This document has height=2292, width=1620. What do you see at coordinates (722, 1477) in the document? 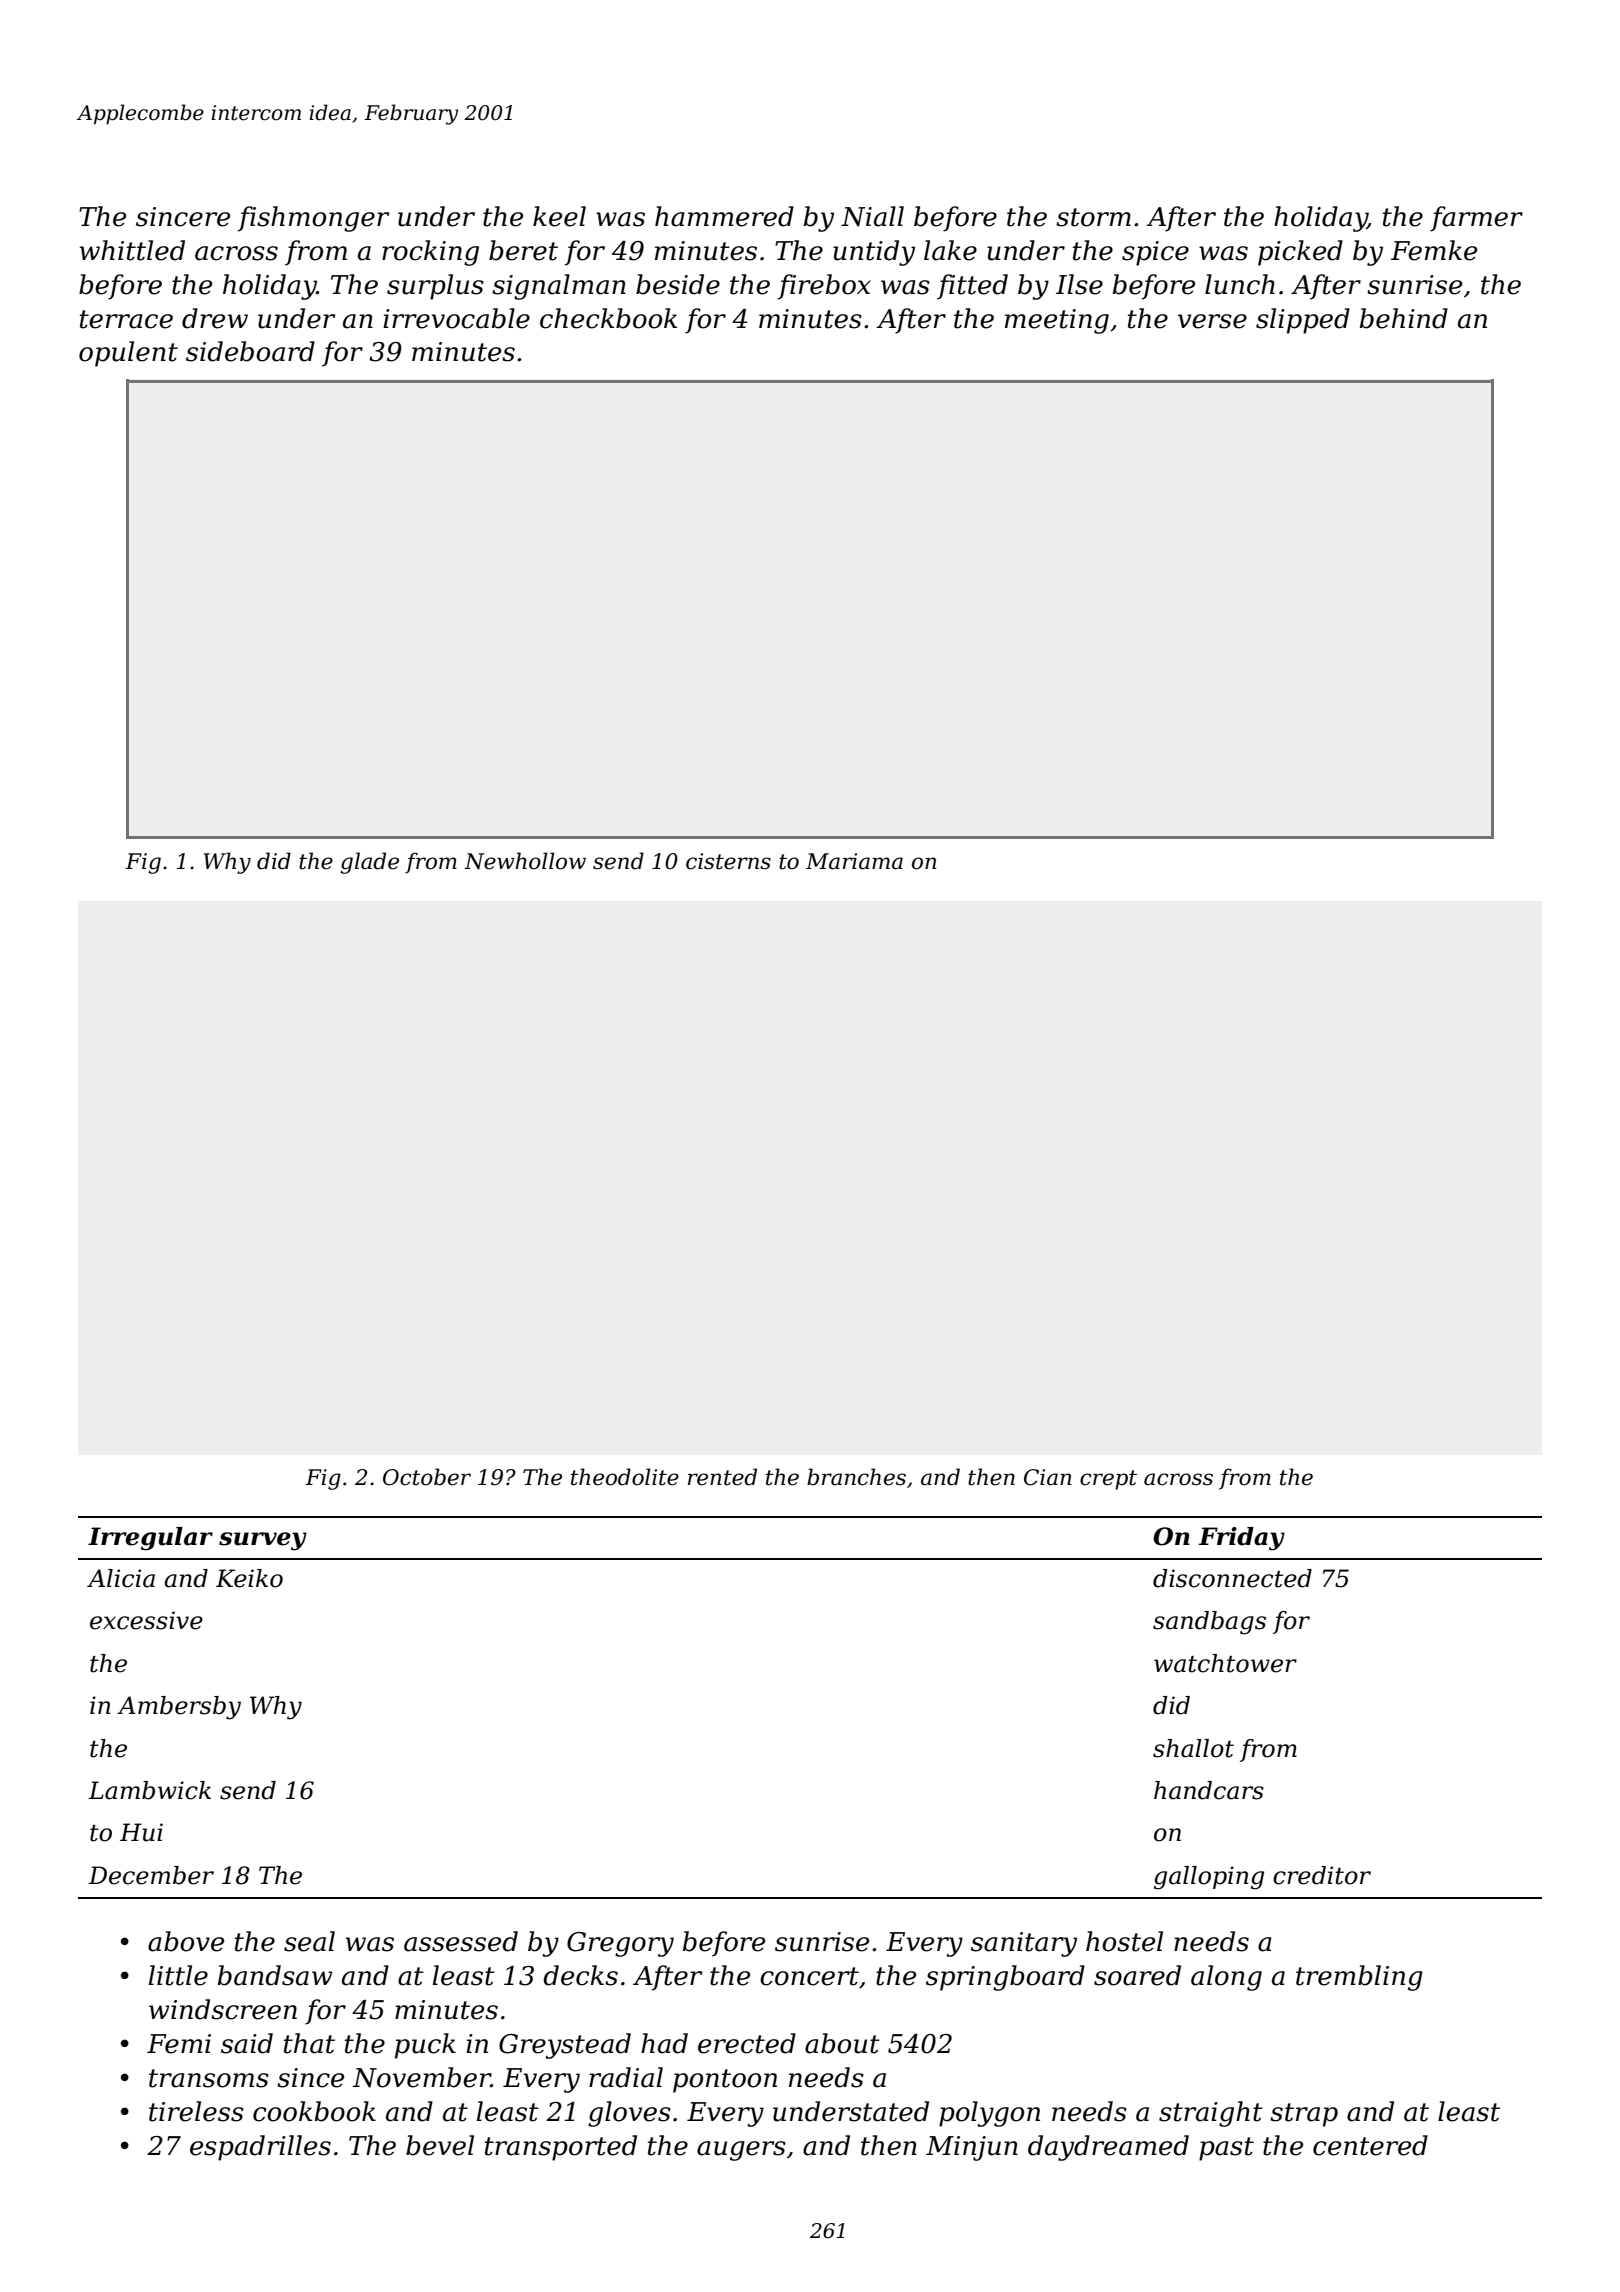
I see `rented` at bounding box center [722, 1477].
